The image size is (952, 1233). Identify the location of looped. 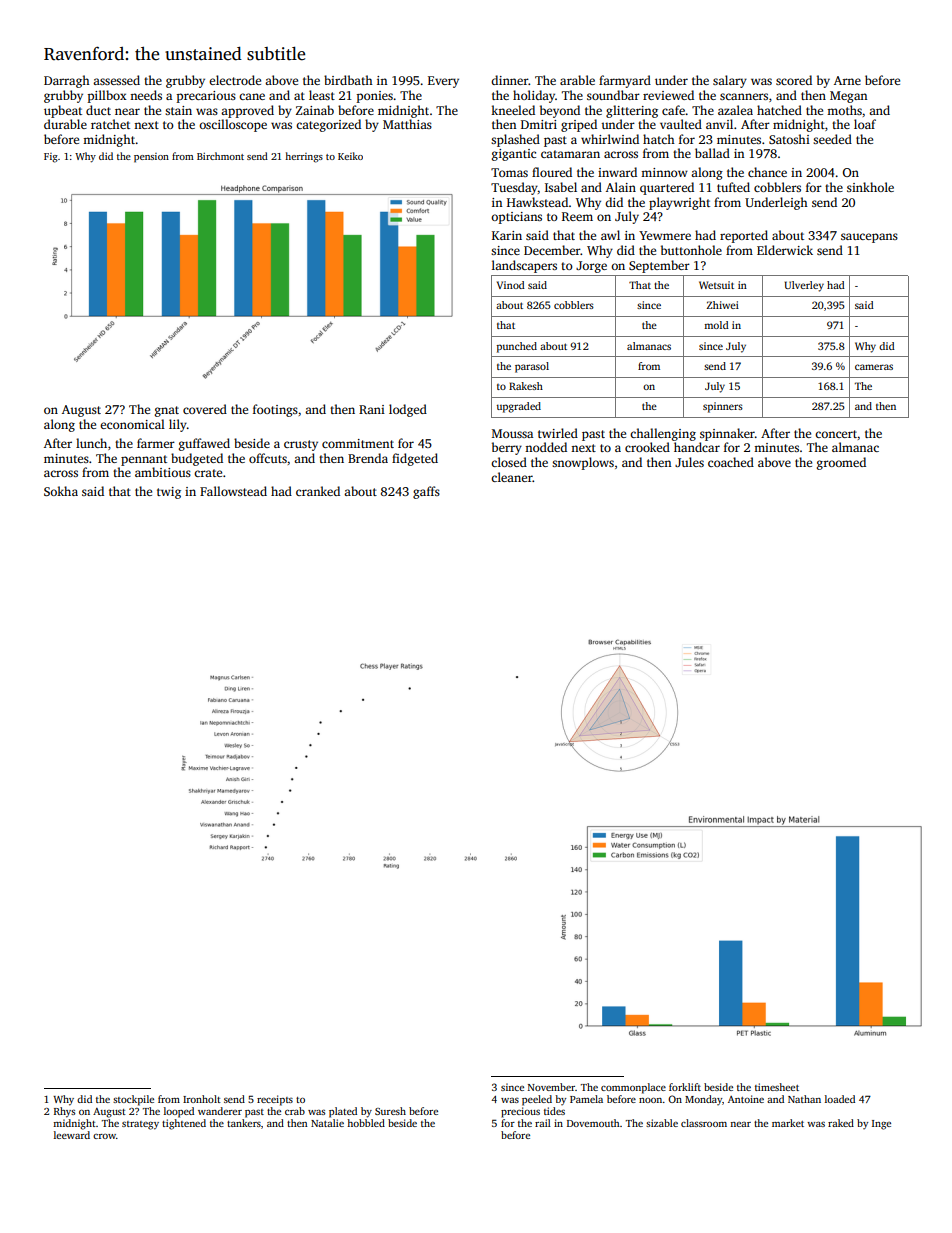
(179, 1112).
